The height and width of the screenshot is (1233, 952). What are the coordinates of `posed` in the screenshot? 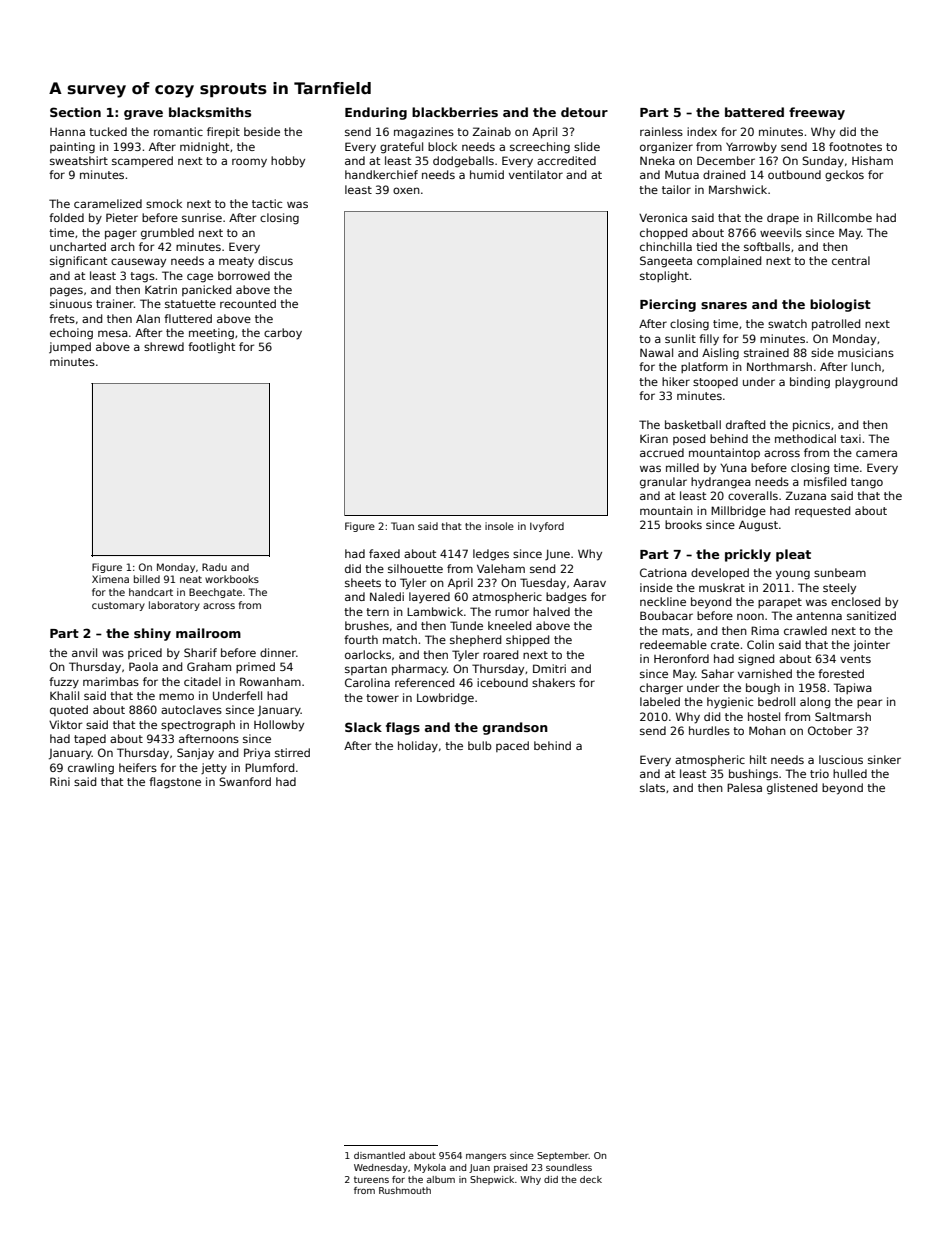 It's located at (689, 439).
